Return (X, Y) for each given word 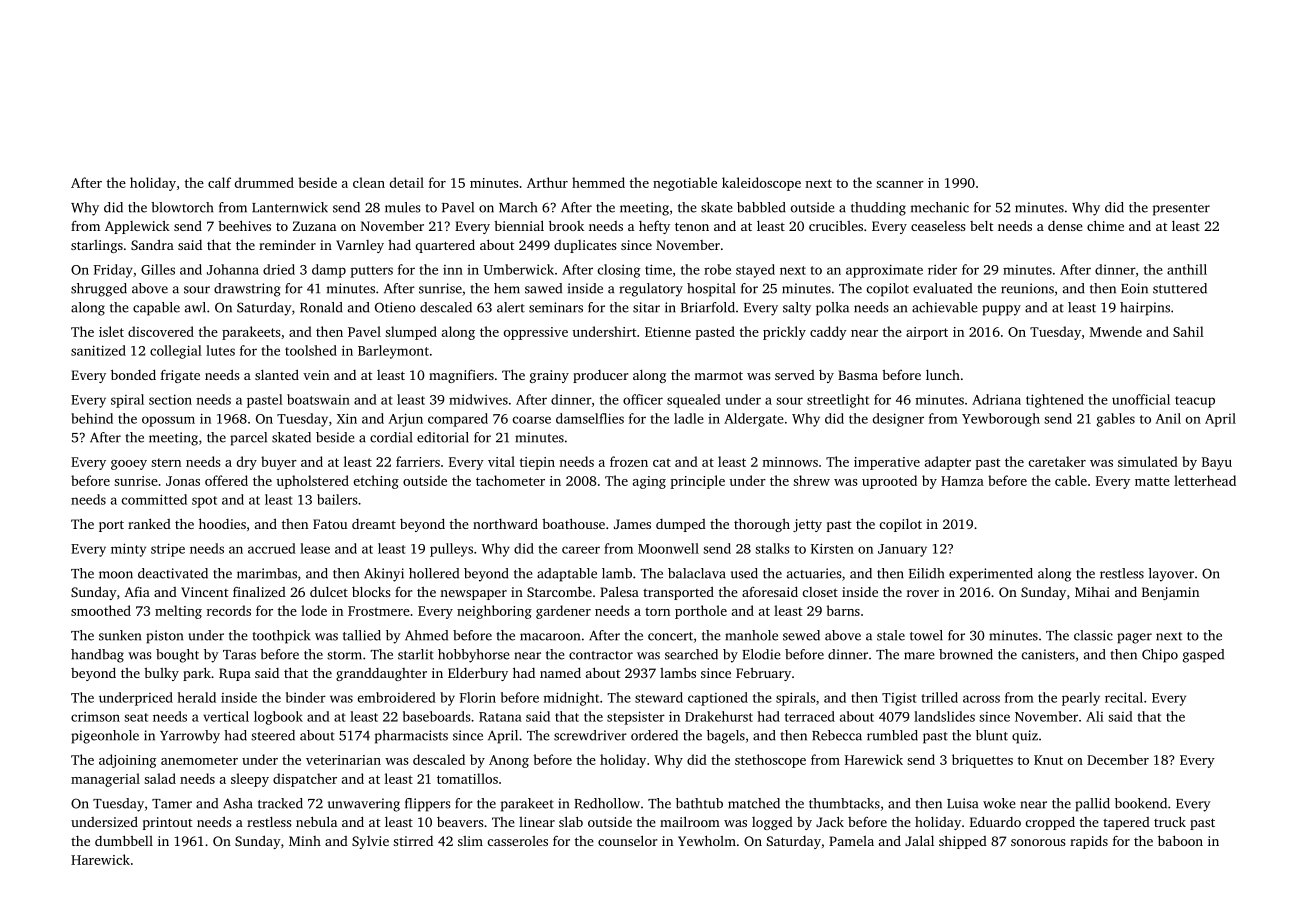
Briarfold (708, 307)
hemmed (598, 182)
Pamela (851, 841)
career (581, 550)
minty (128, 550)
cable (1071, 480)
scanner (900, 184)
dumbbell (124, 840)
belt (981, 226)
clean (369, 182)
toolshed (311, 350)
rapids (1089, 842)
